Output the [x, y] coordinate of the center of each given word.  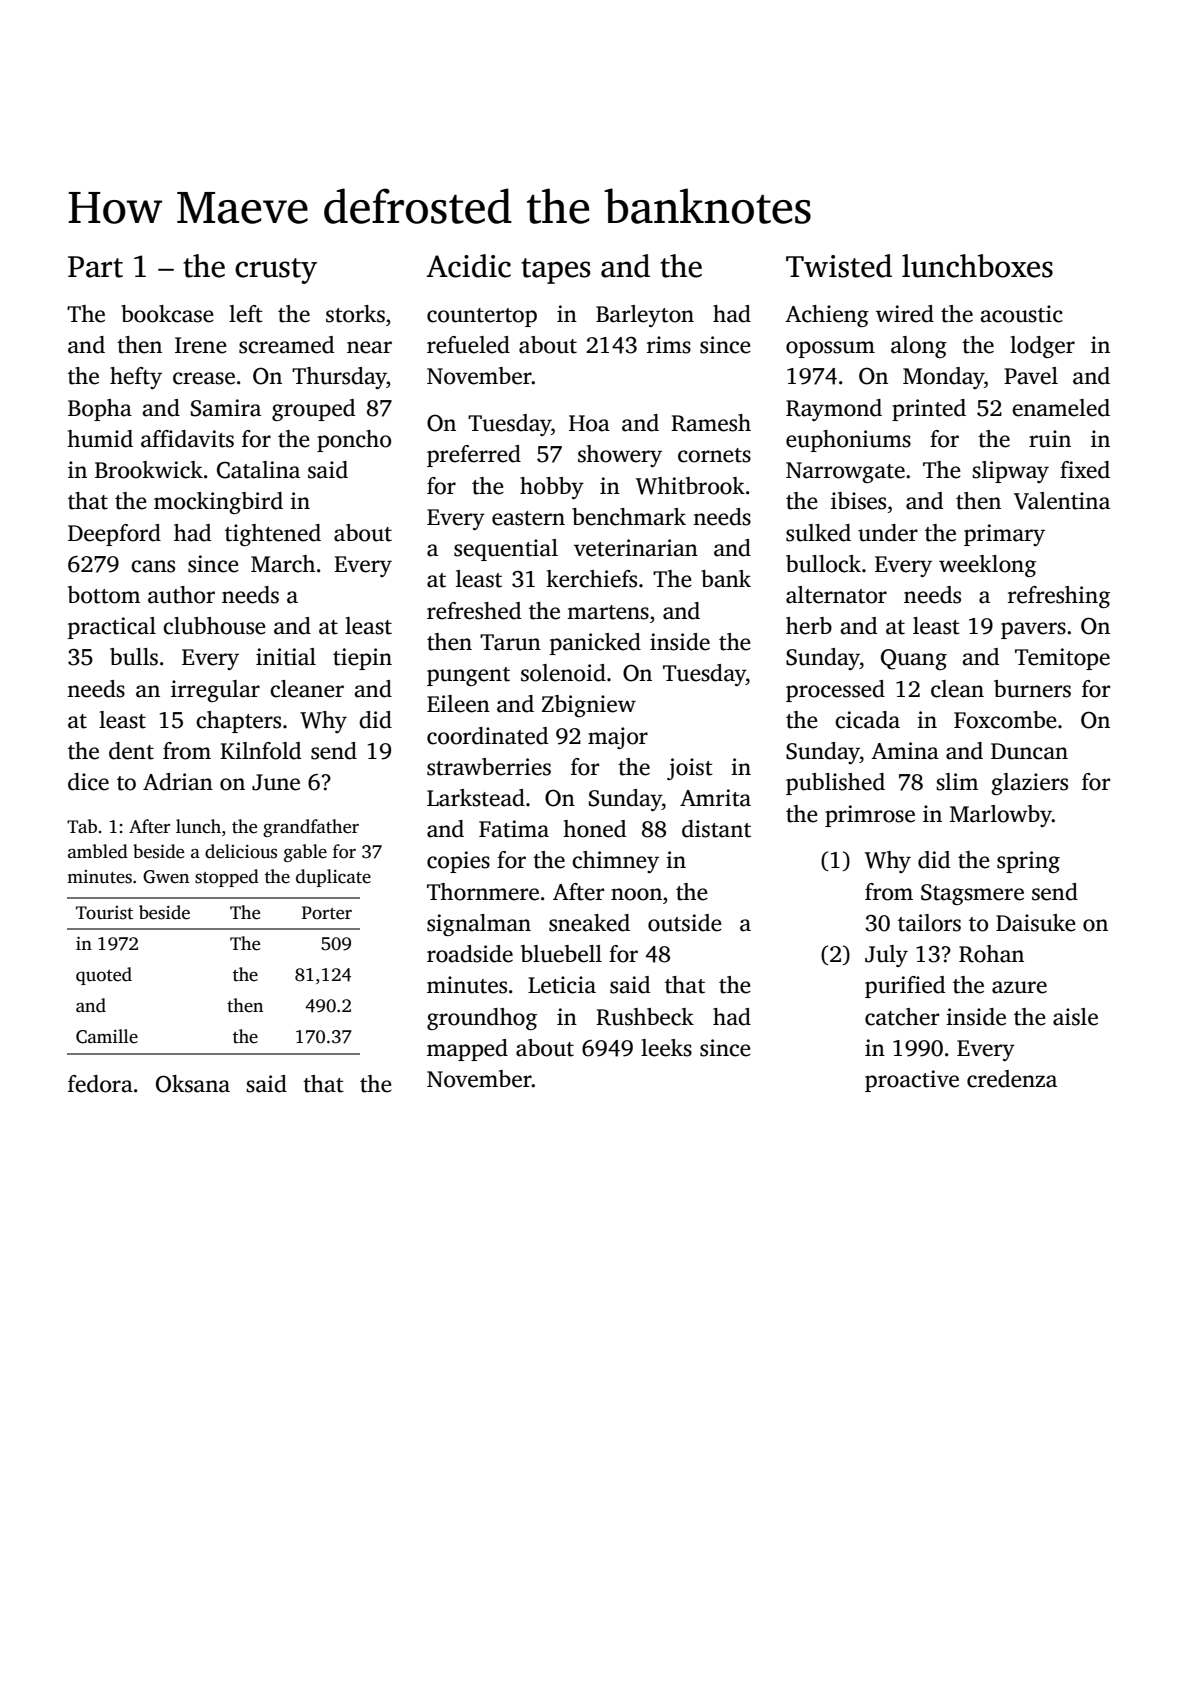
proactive [912, 1081]
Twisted [839, 266]
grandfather [311, 828]
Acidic [468, 266]
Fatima [514, 829]
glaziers [1029, 784]
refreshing [1059, 597]
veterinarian [636, 548]
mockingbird [218, 503]
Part [95, 267]
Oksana [193, 1084]
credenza [1012, 1079]
